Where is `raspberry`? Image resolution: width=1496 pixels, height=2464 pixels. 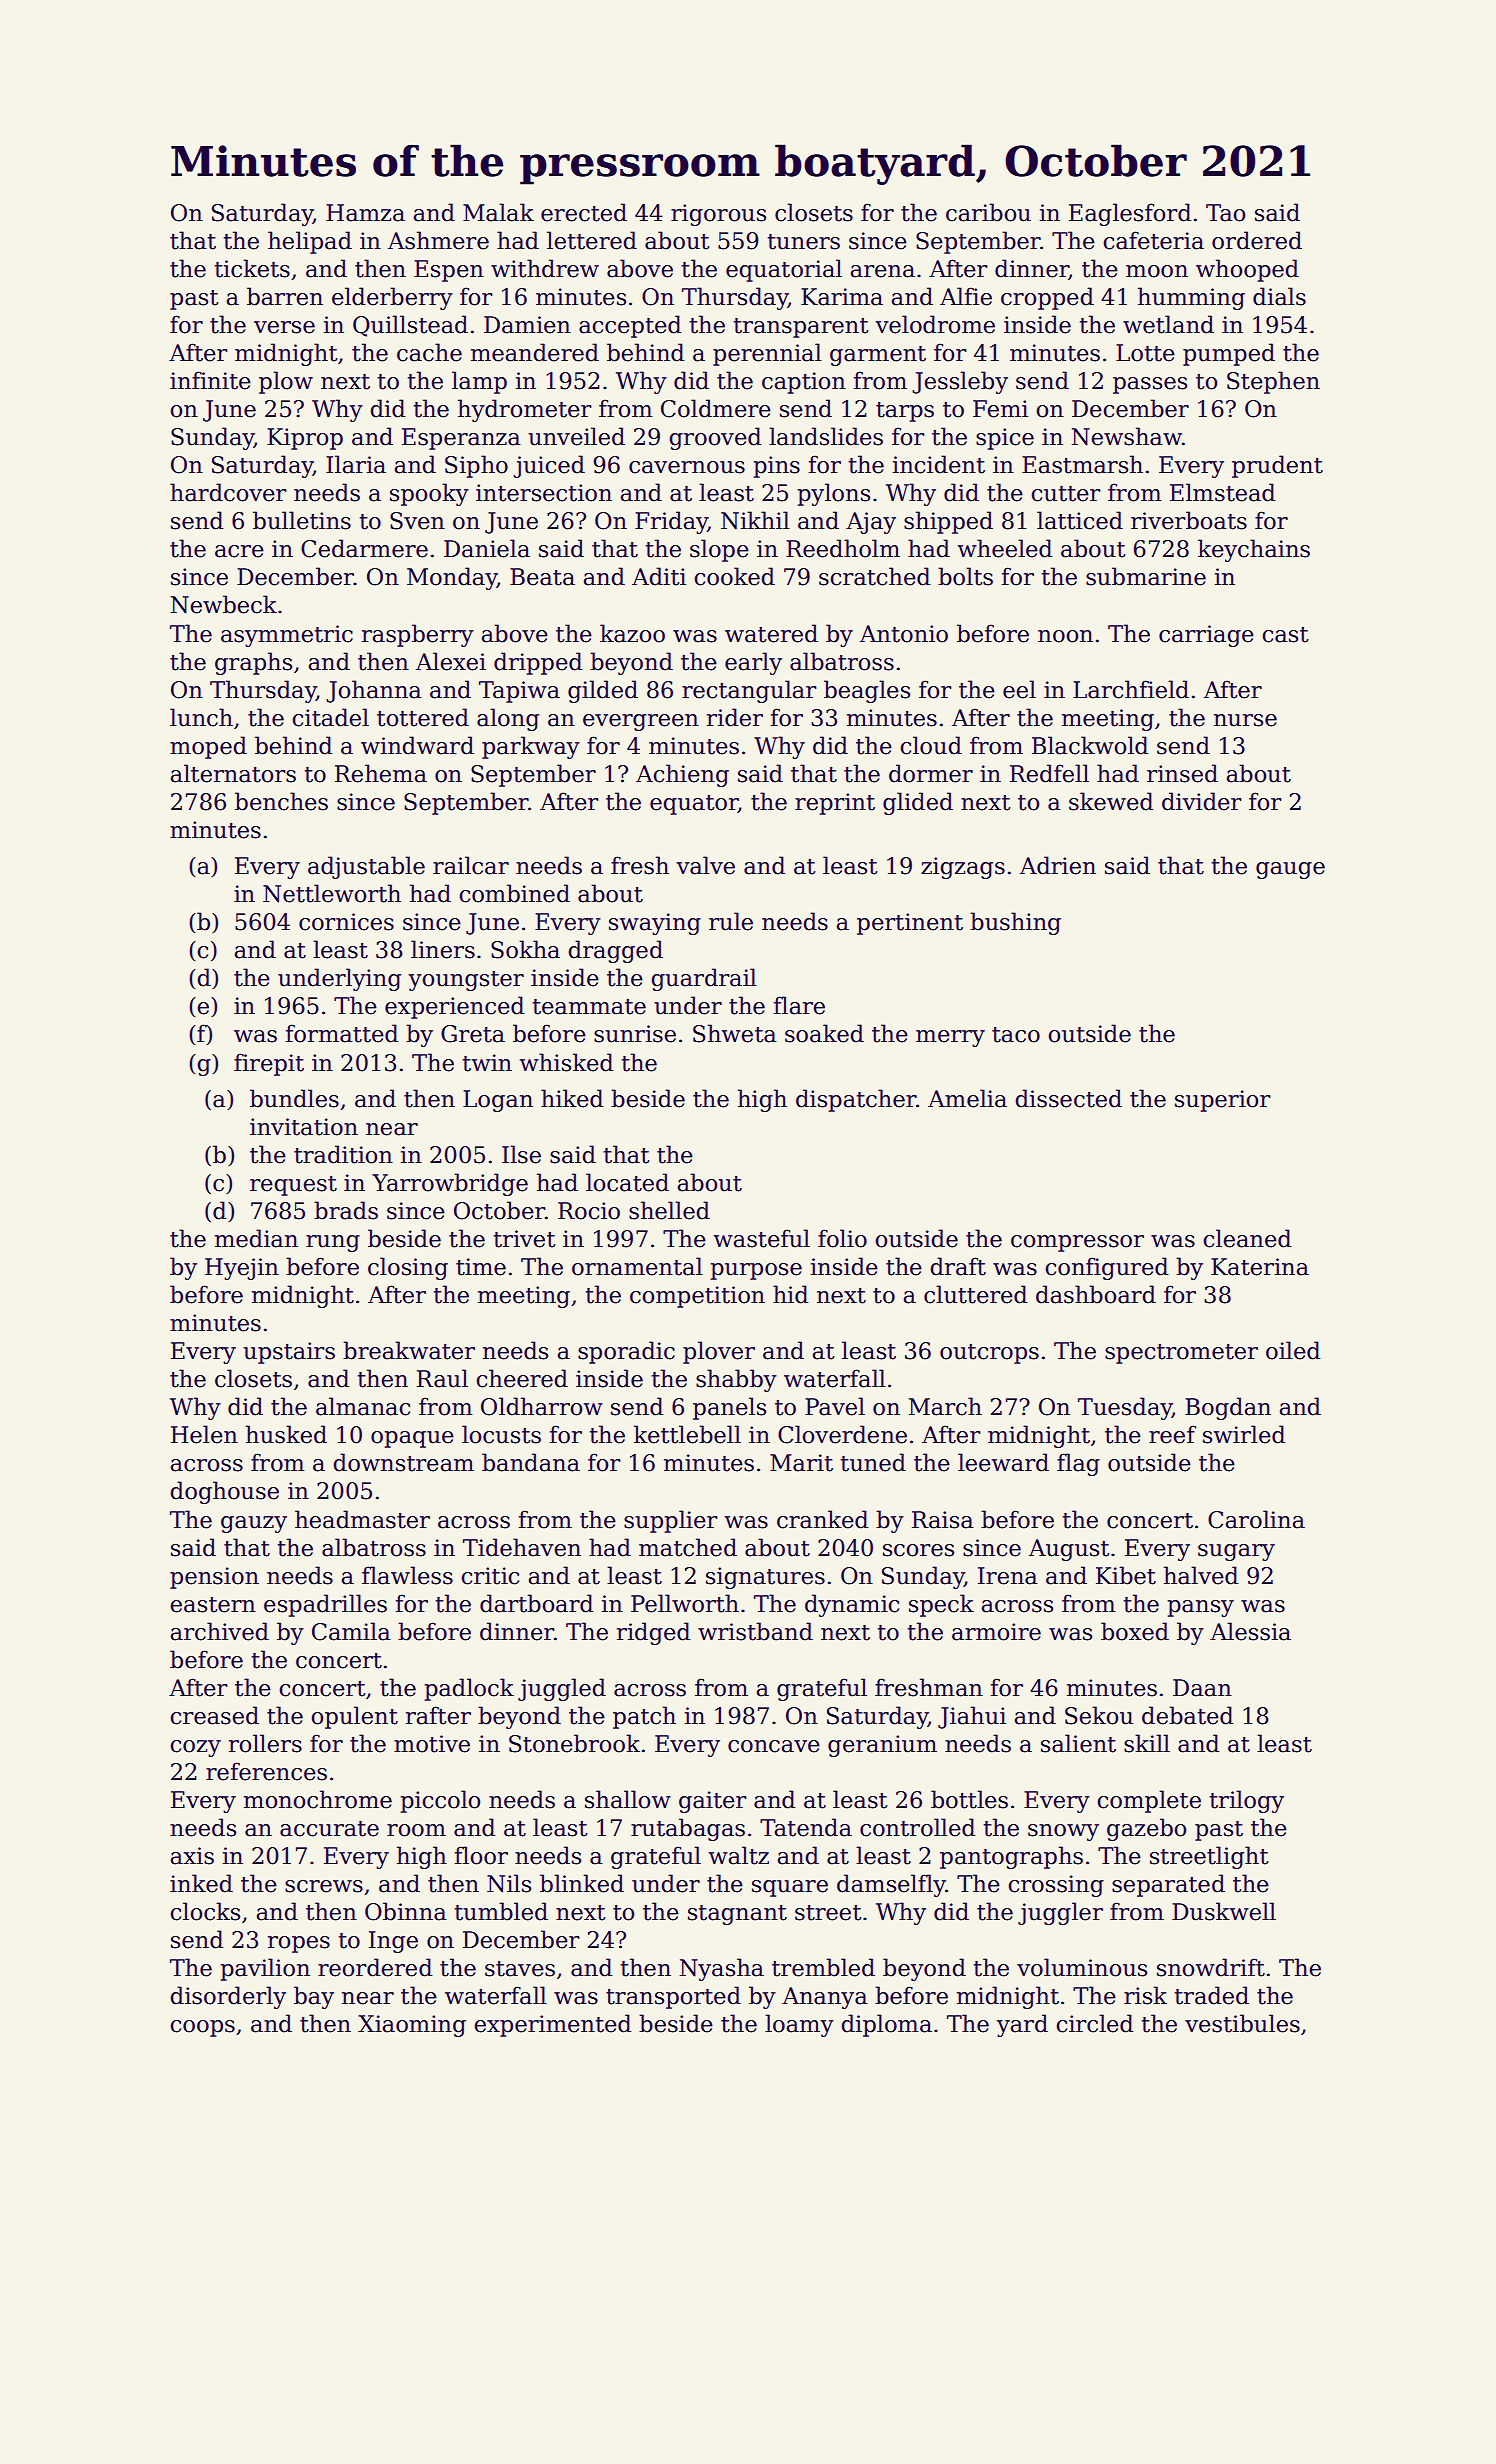
raspberry is located at coordinates (418, 635).
